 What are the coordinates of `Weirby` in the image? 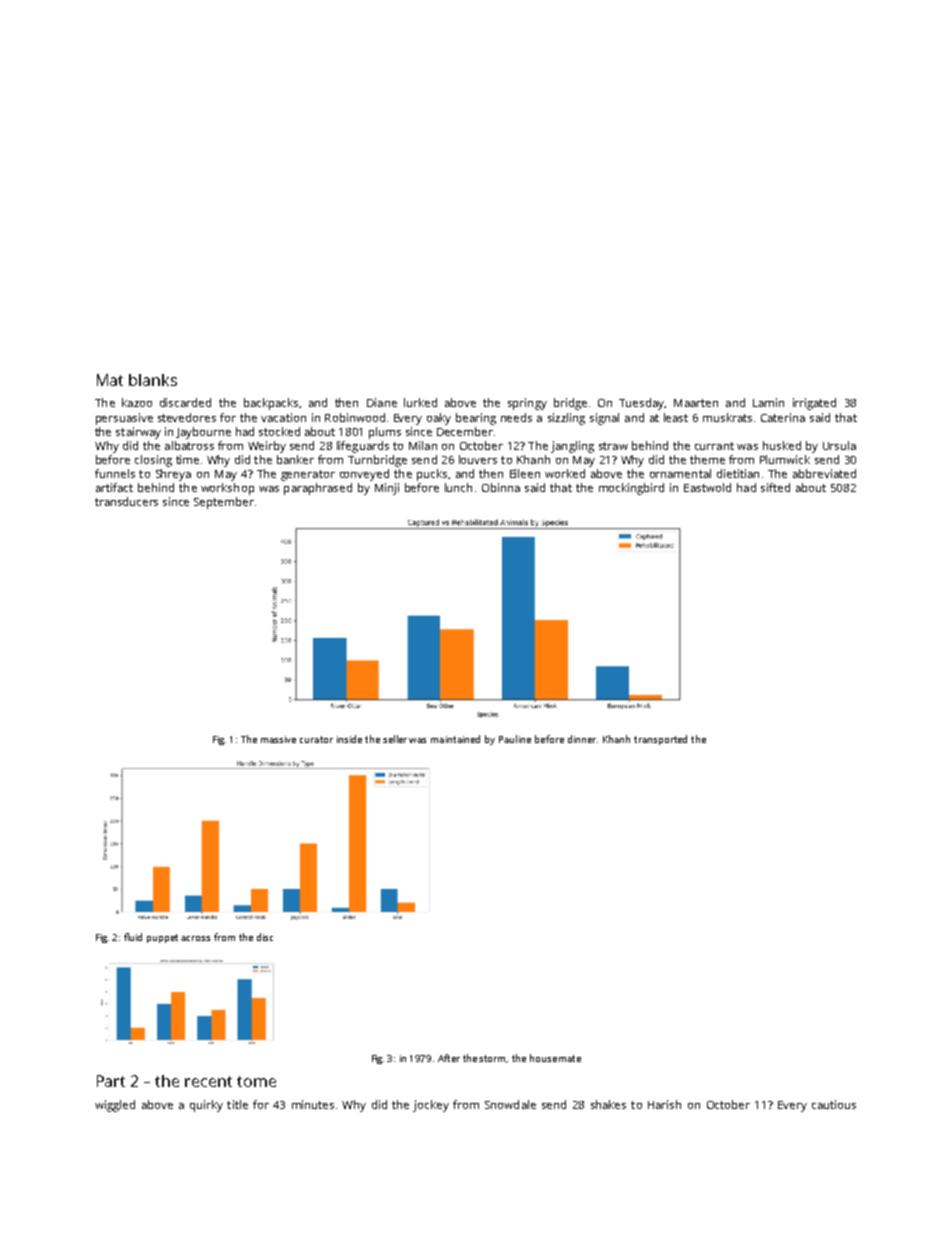 It's located at (267, 447).
